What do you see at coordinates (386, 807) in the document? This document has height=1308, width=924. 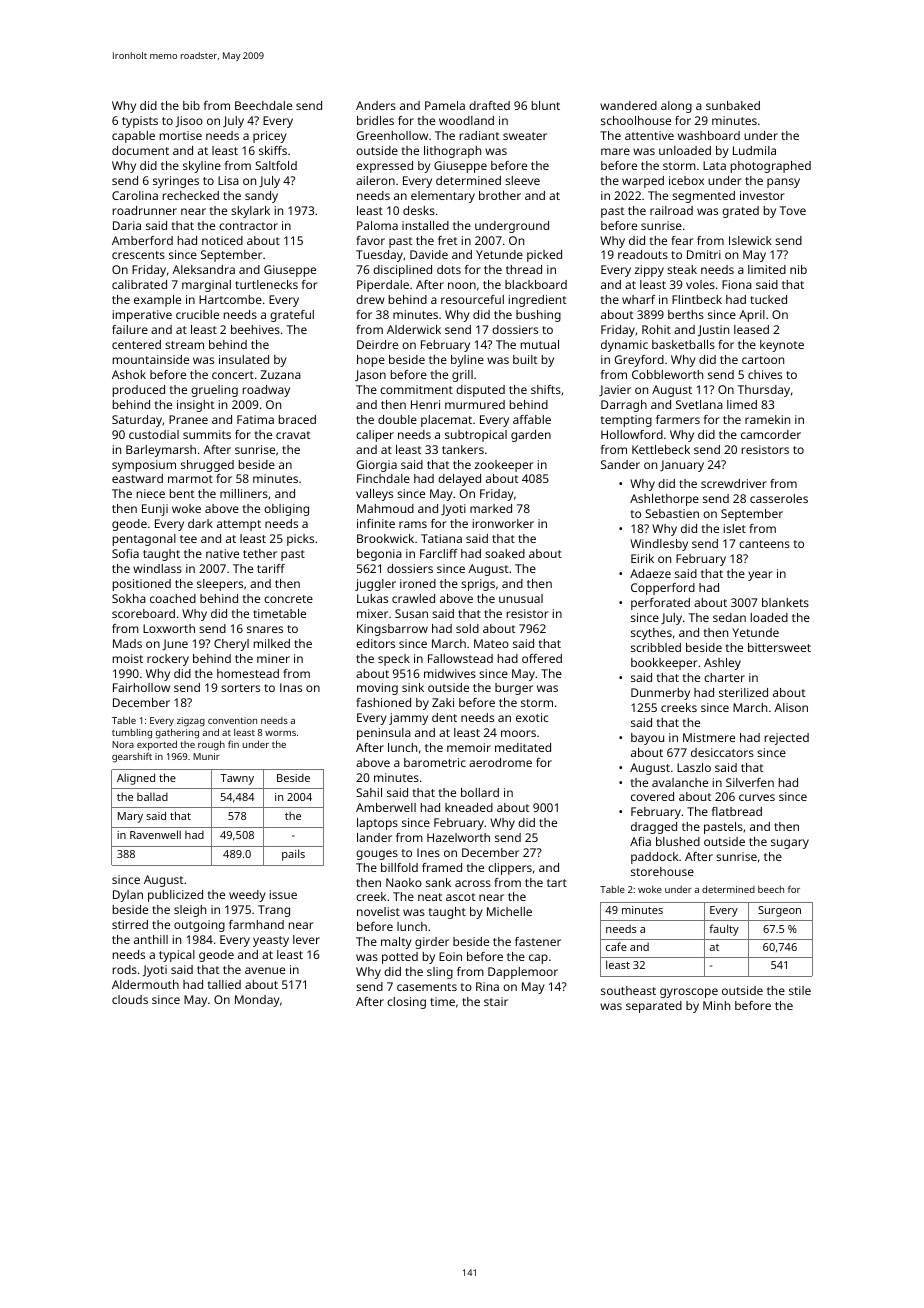 I see `Amberwell` at bounding box center [386, 807].
